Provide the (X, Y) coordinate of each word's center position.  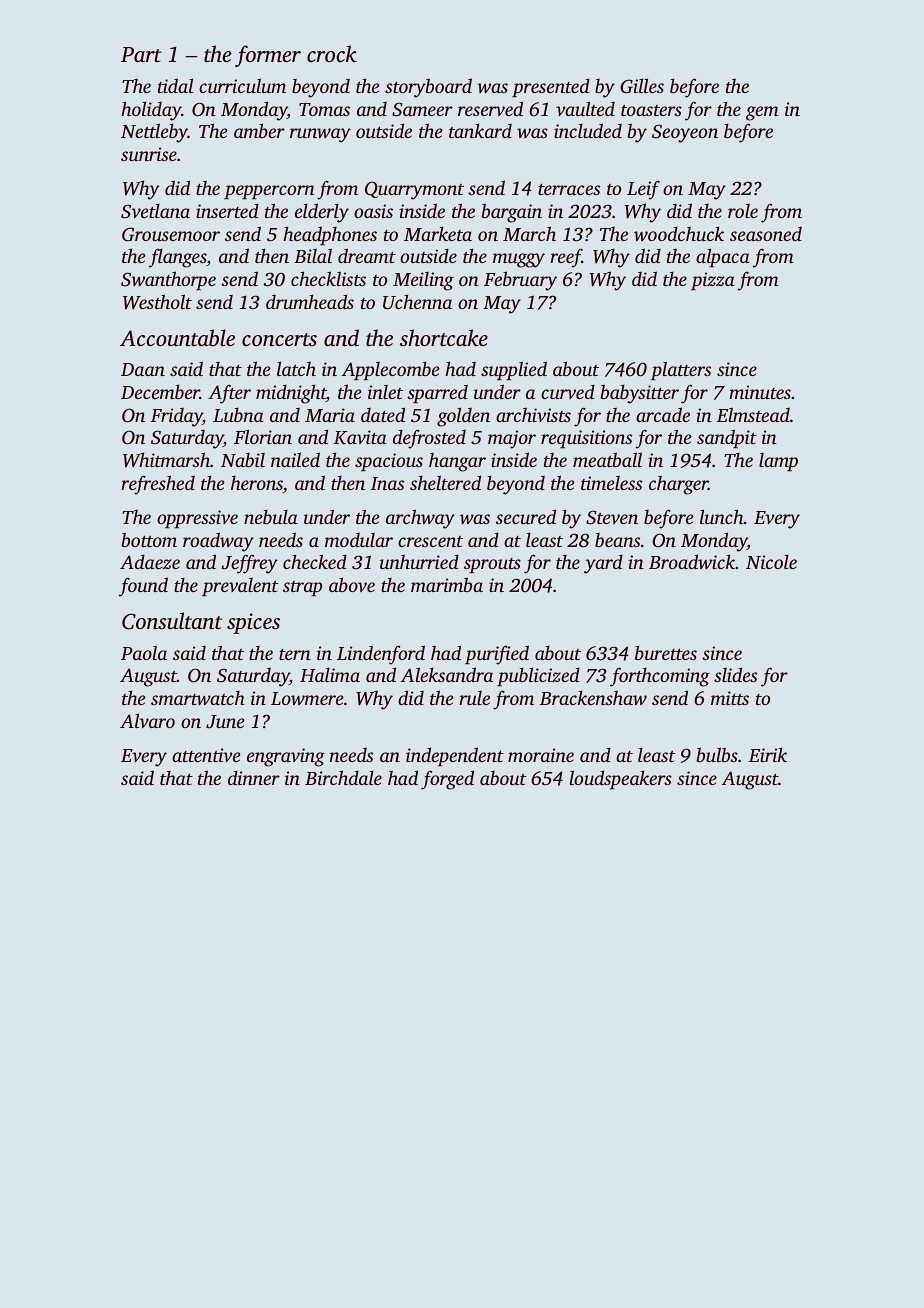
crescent (430, 541)
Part (141, 54)
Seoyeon (685, 133)
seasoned (766, 234)
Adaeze (150, 561)
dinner (254, 777)
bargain (511, 213)
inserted (227, 210)
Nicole (771, 561)
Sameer (422, 109)
